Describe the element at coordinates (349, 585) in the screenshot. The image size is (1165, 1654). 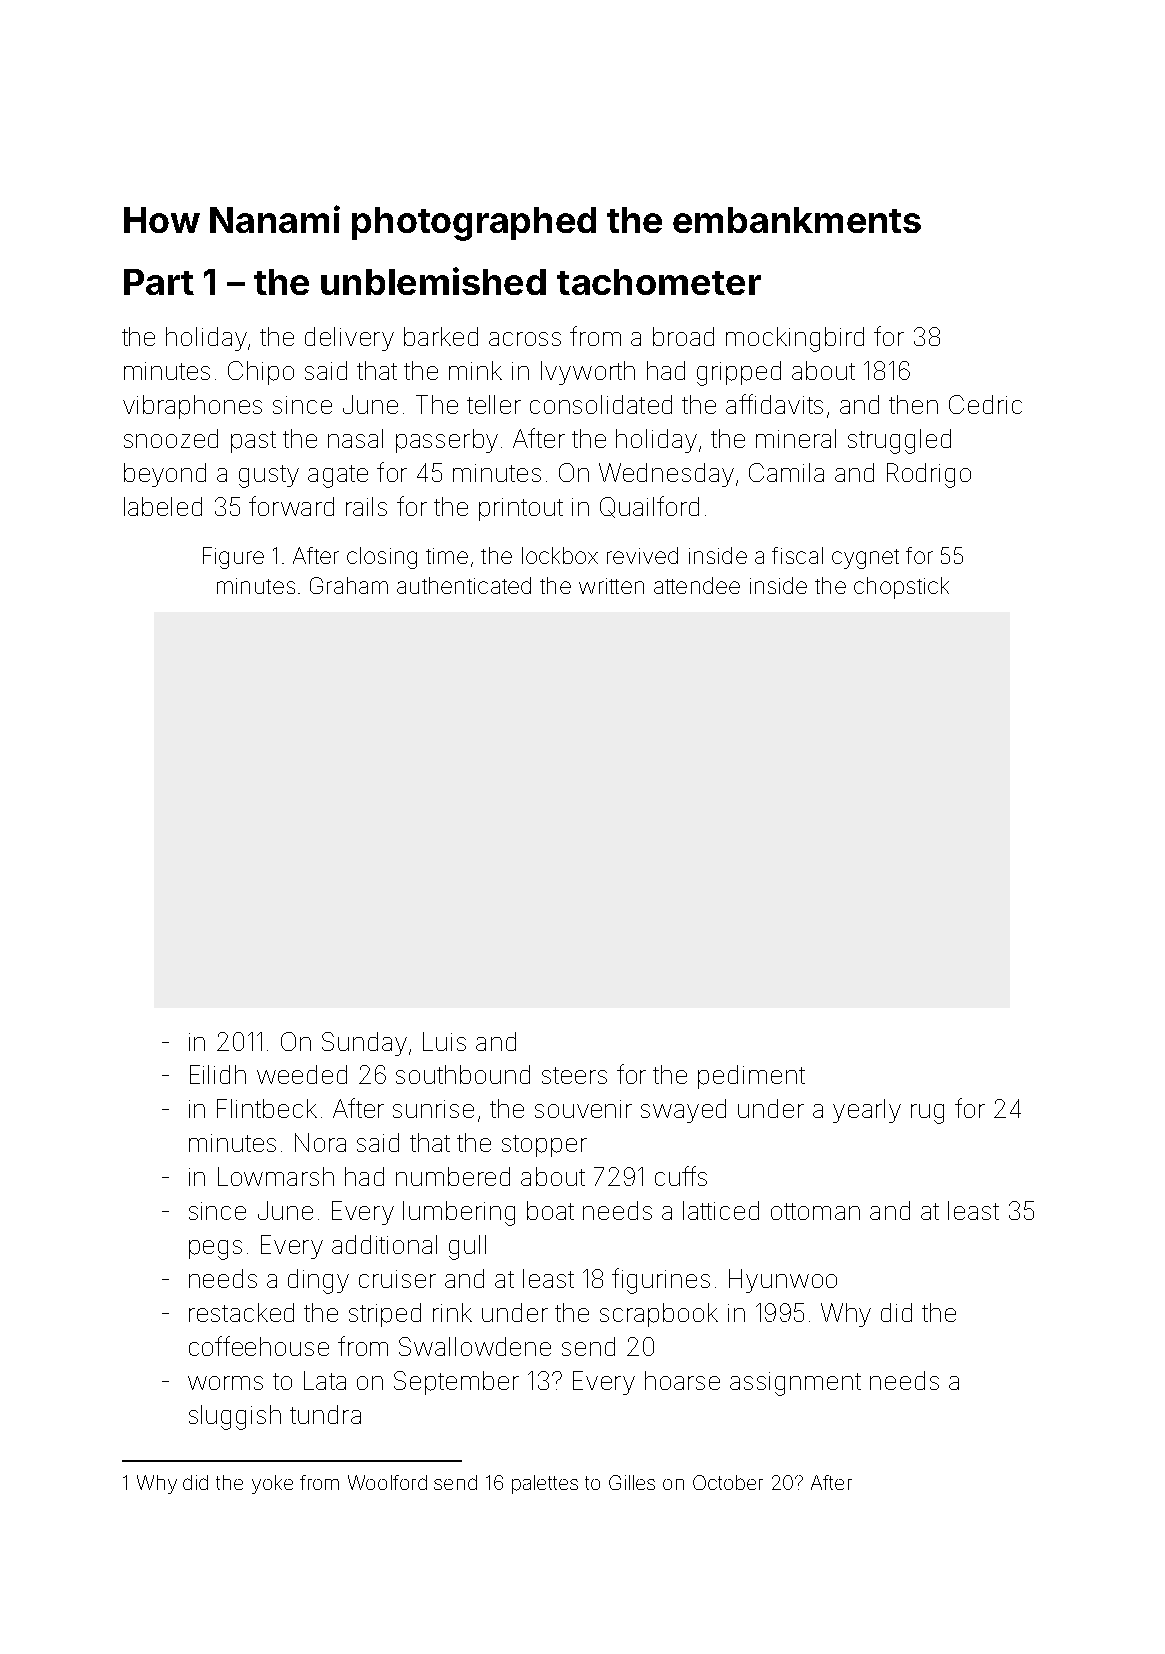
I see `Graham` at that location.
